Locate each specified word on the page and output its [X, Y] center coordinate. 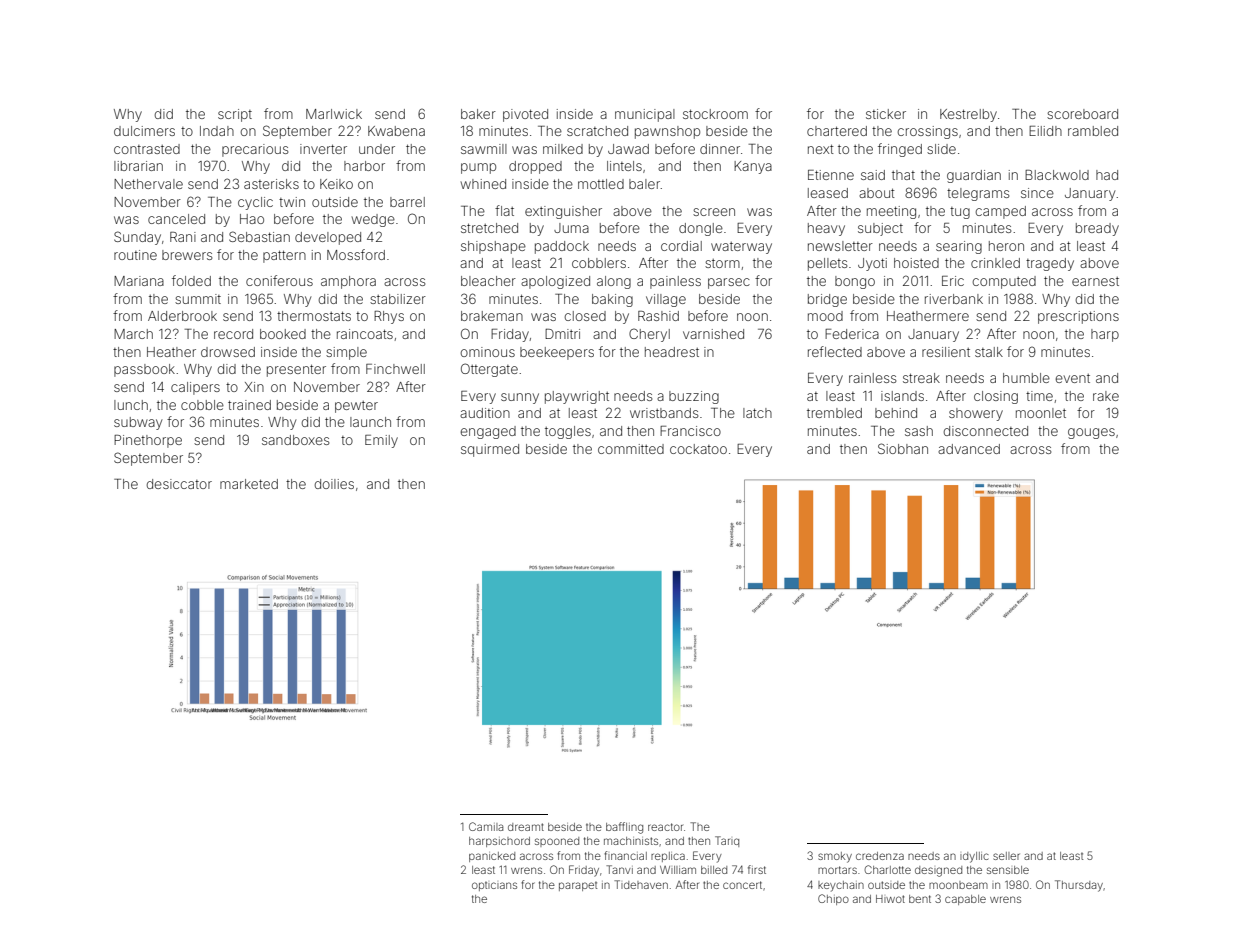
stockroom [715, 114]
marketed [249, 484]
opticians [494, 886]
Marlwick [334, 114]
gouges [1091, 433]
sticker [886, 114]
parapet [578, 886]
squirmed [490, 450]
